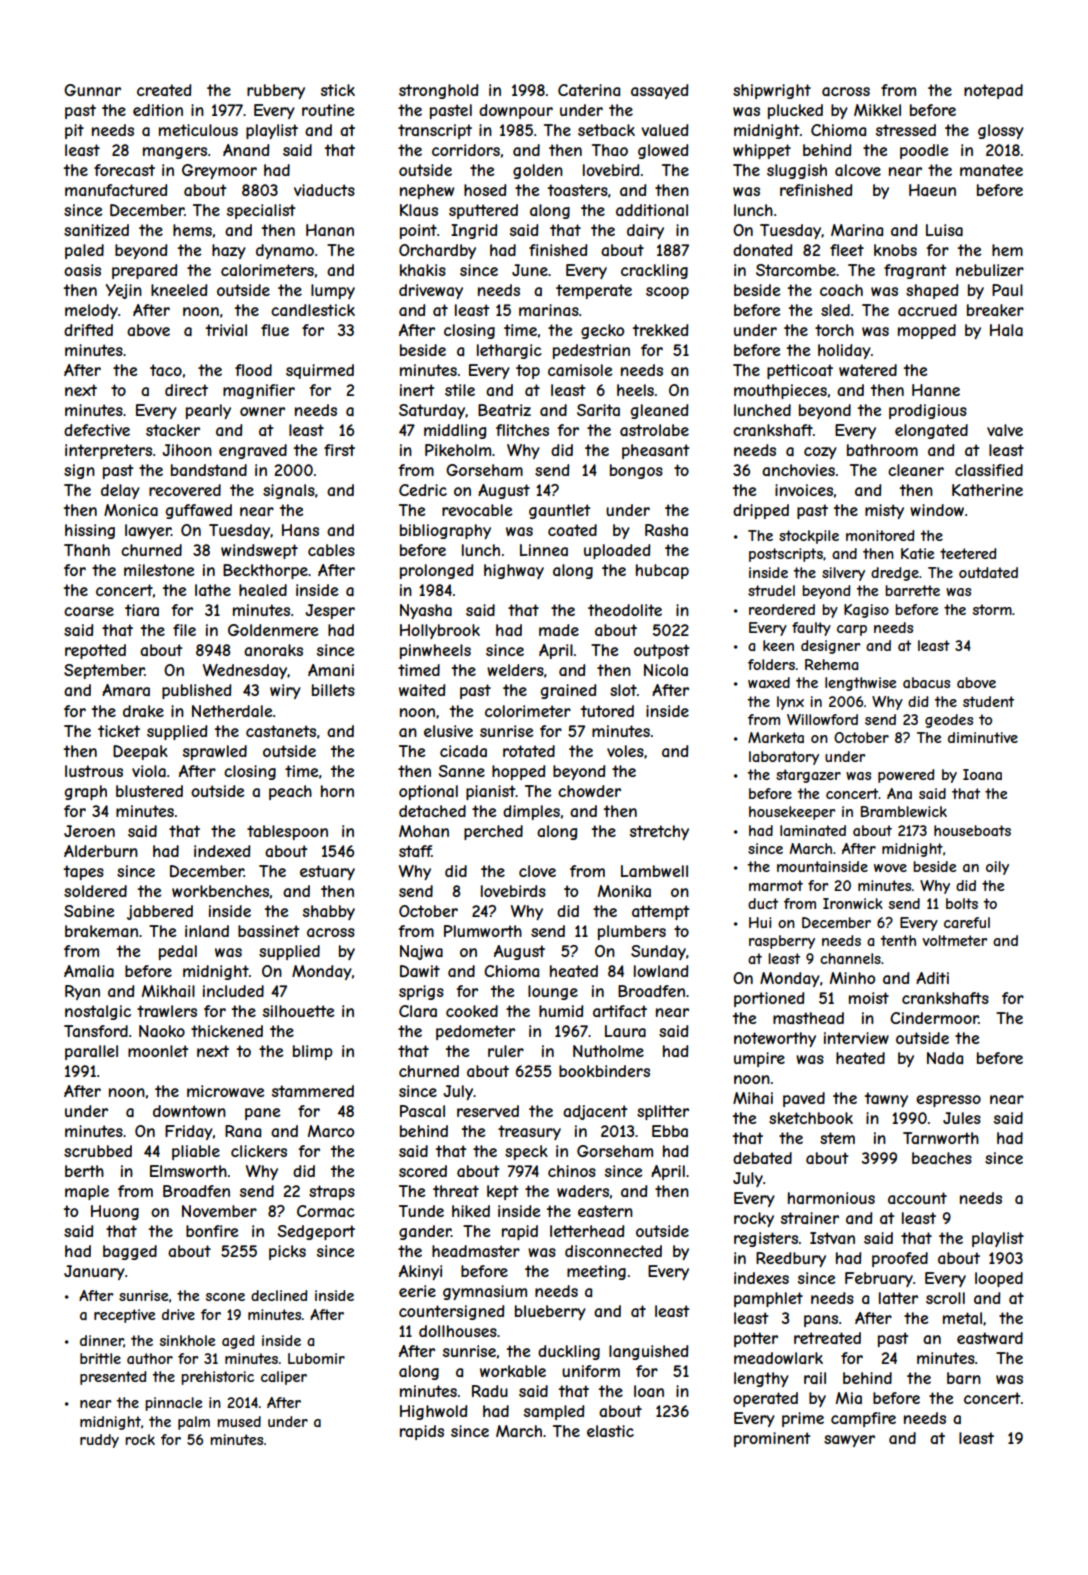  What do you see at coordinates (94, 1272) in the screenshot?
I see `January` at bounding box center [94, 1272].
